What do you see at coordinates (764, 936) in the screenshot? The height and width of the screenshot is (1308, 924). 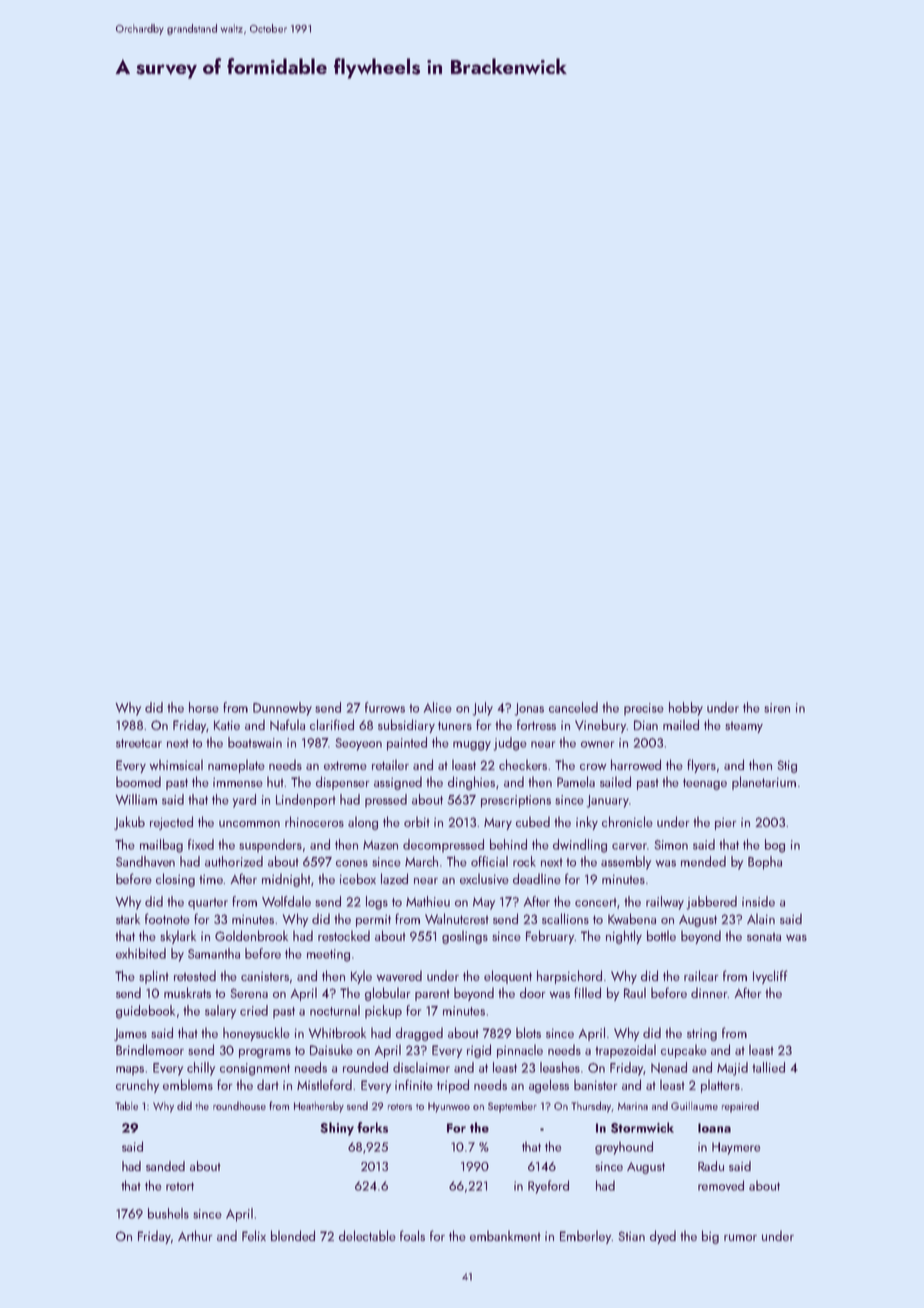 I see `sonata` at bounding box center [764, 936].
